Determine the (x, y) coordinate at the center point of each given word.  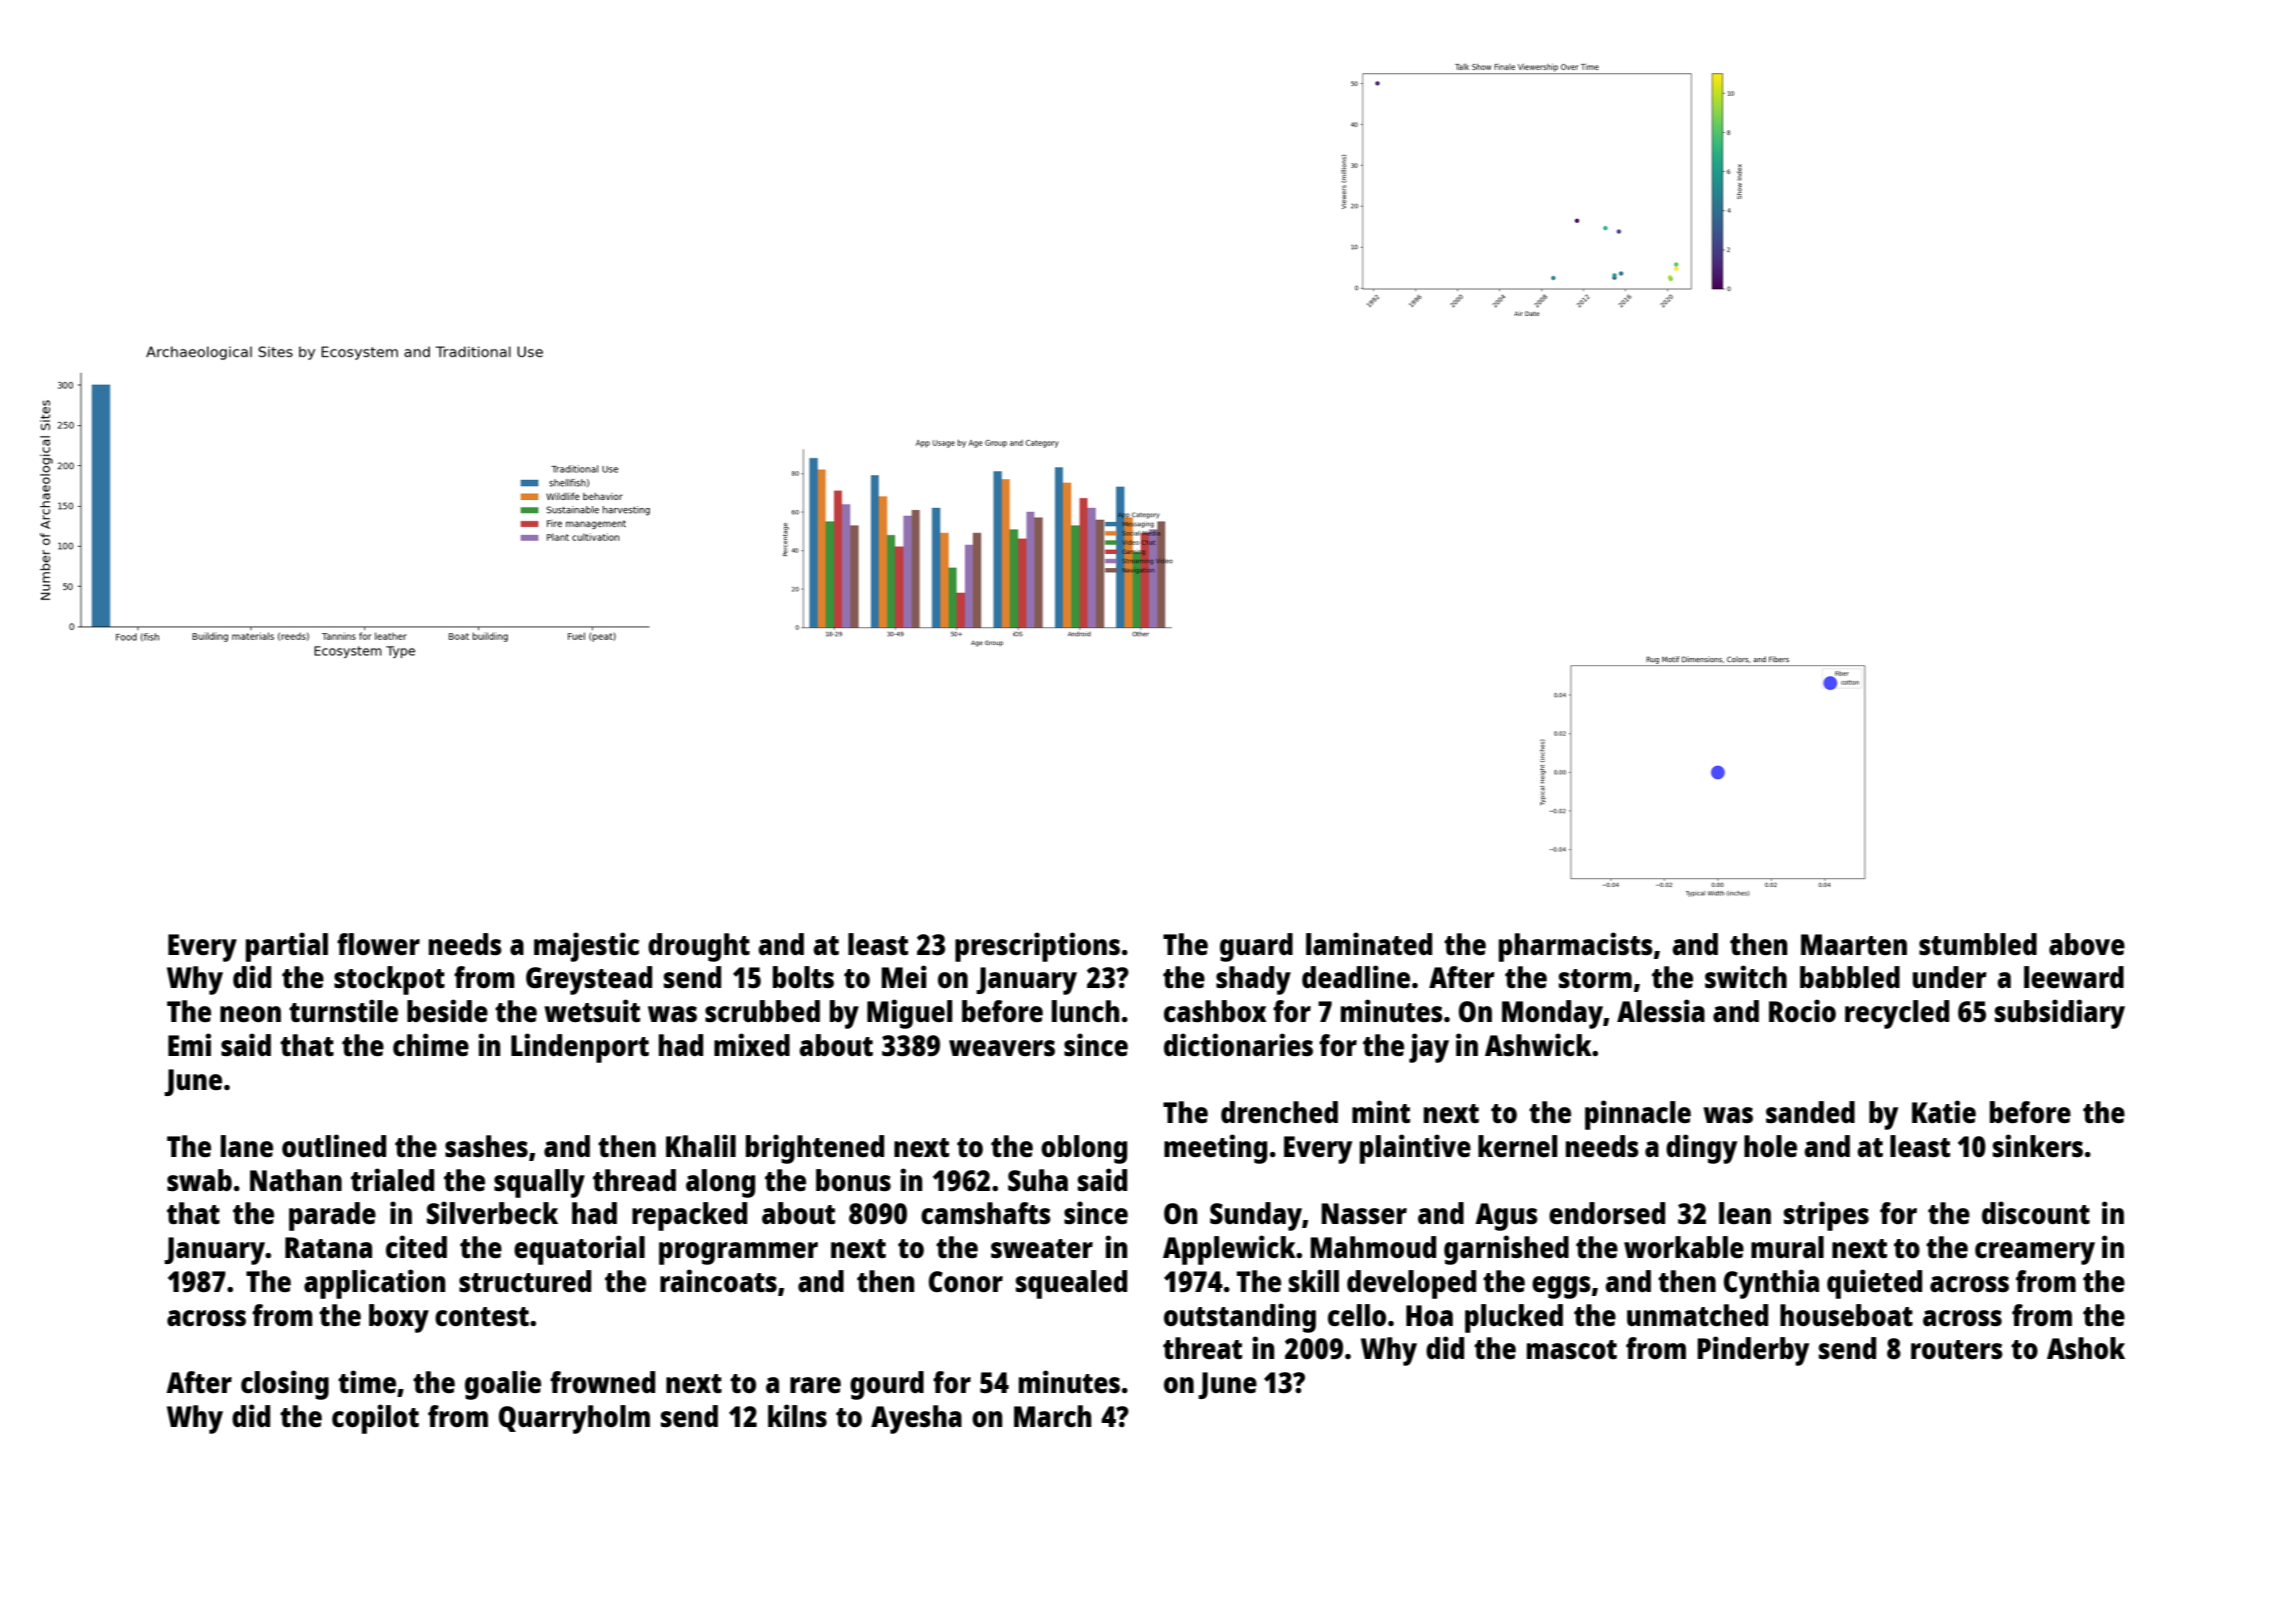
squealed (1071, 1284)
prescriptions (1037, 947)
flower (378, 944)
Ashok (2086, 1348)
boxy (399, 1318)
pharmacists (1576, 947)
